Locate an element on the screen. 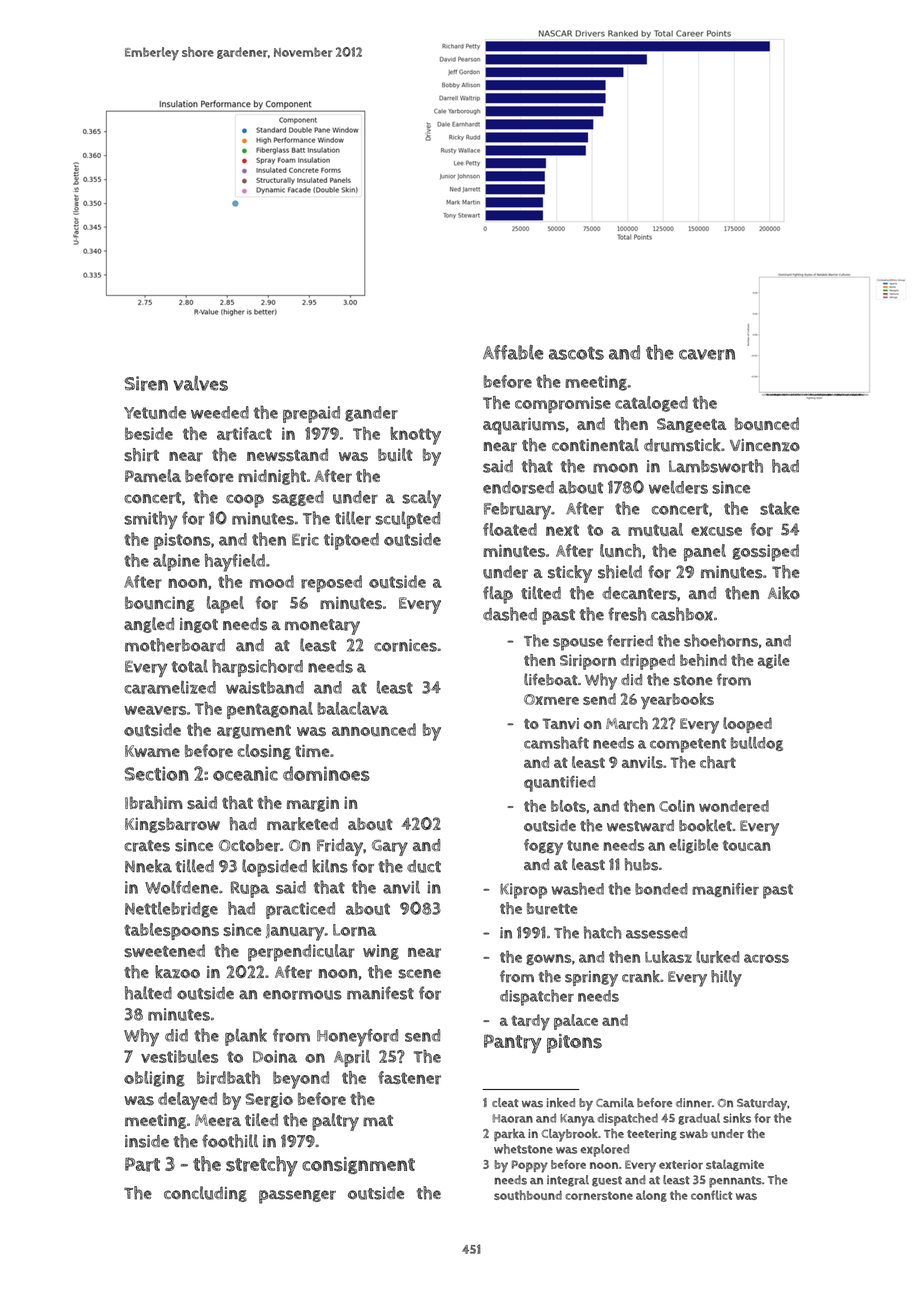 The height and width of the screenshot is (1308, 924). practiced is located at coordinates (300, 910).
